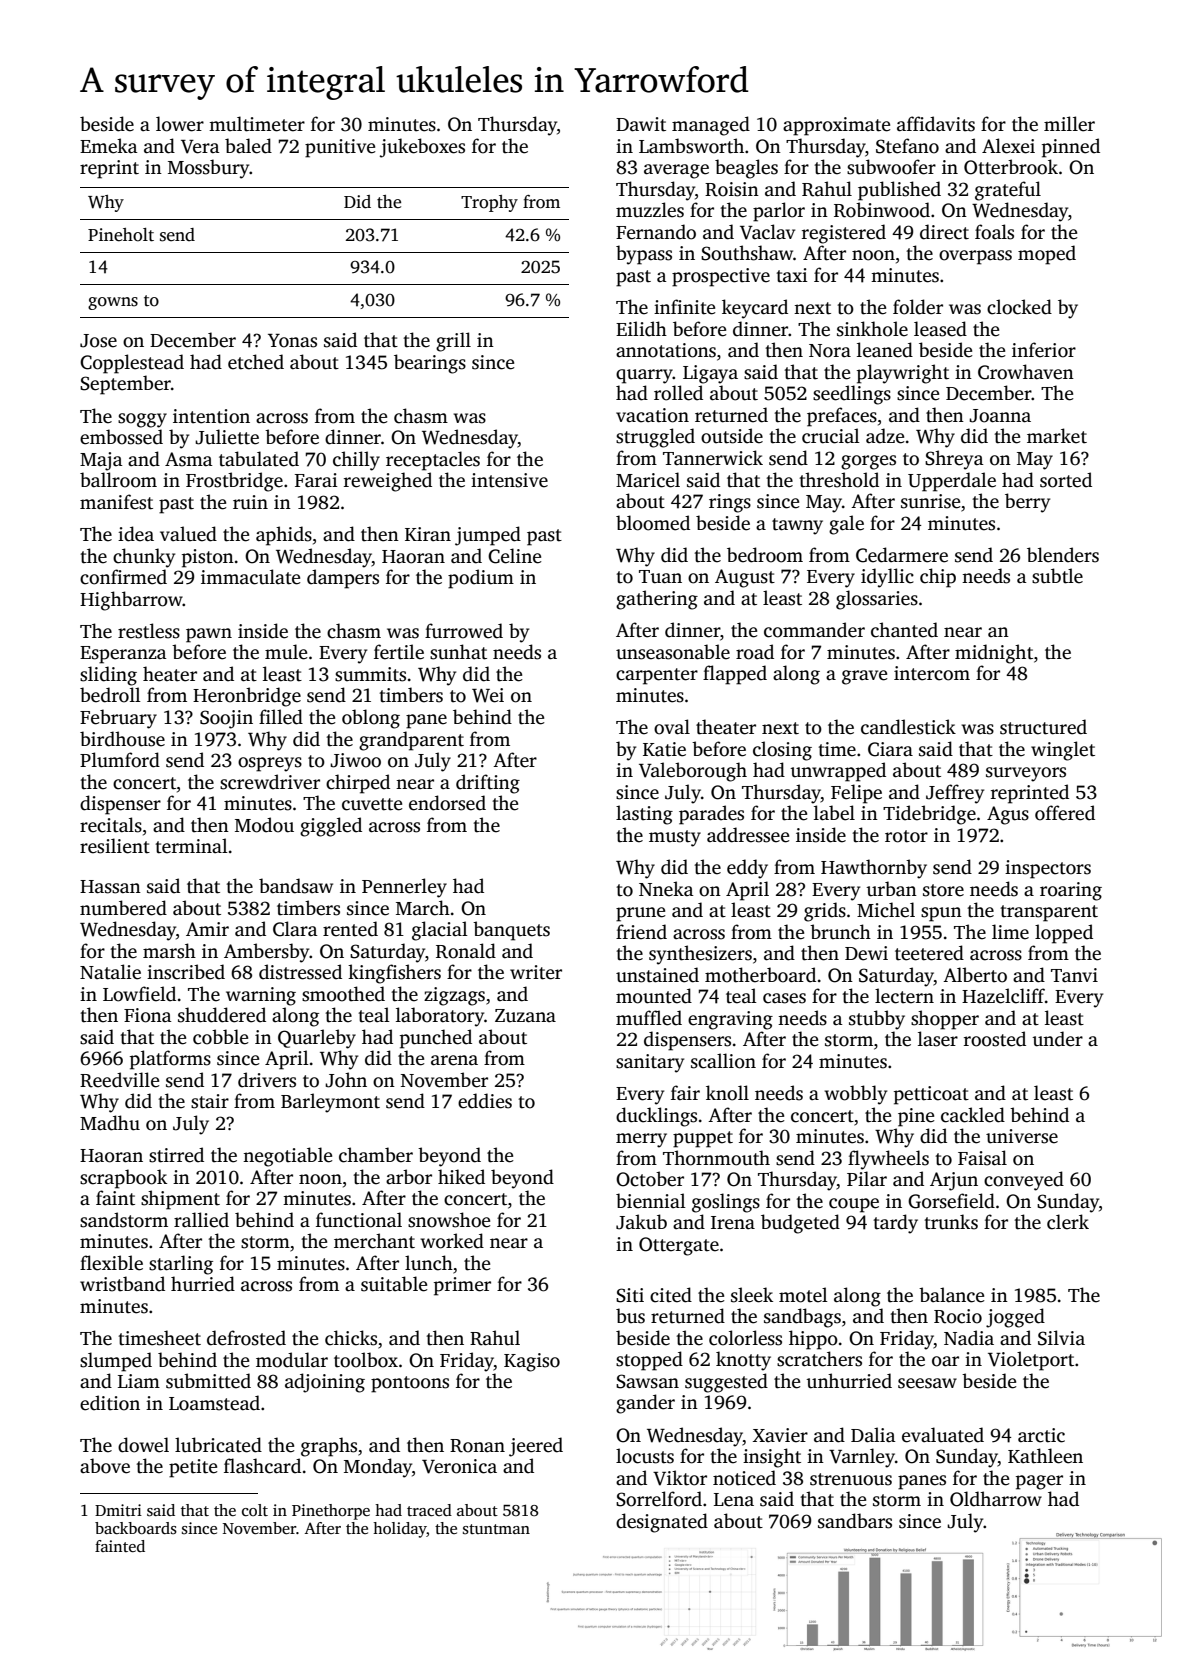  What do you see at coordinates (136, 1528) in the image?
I see `backboards` at bounding box center [136, 1528].
